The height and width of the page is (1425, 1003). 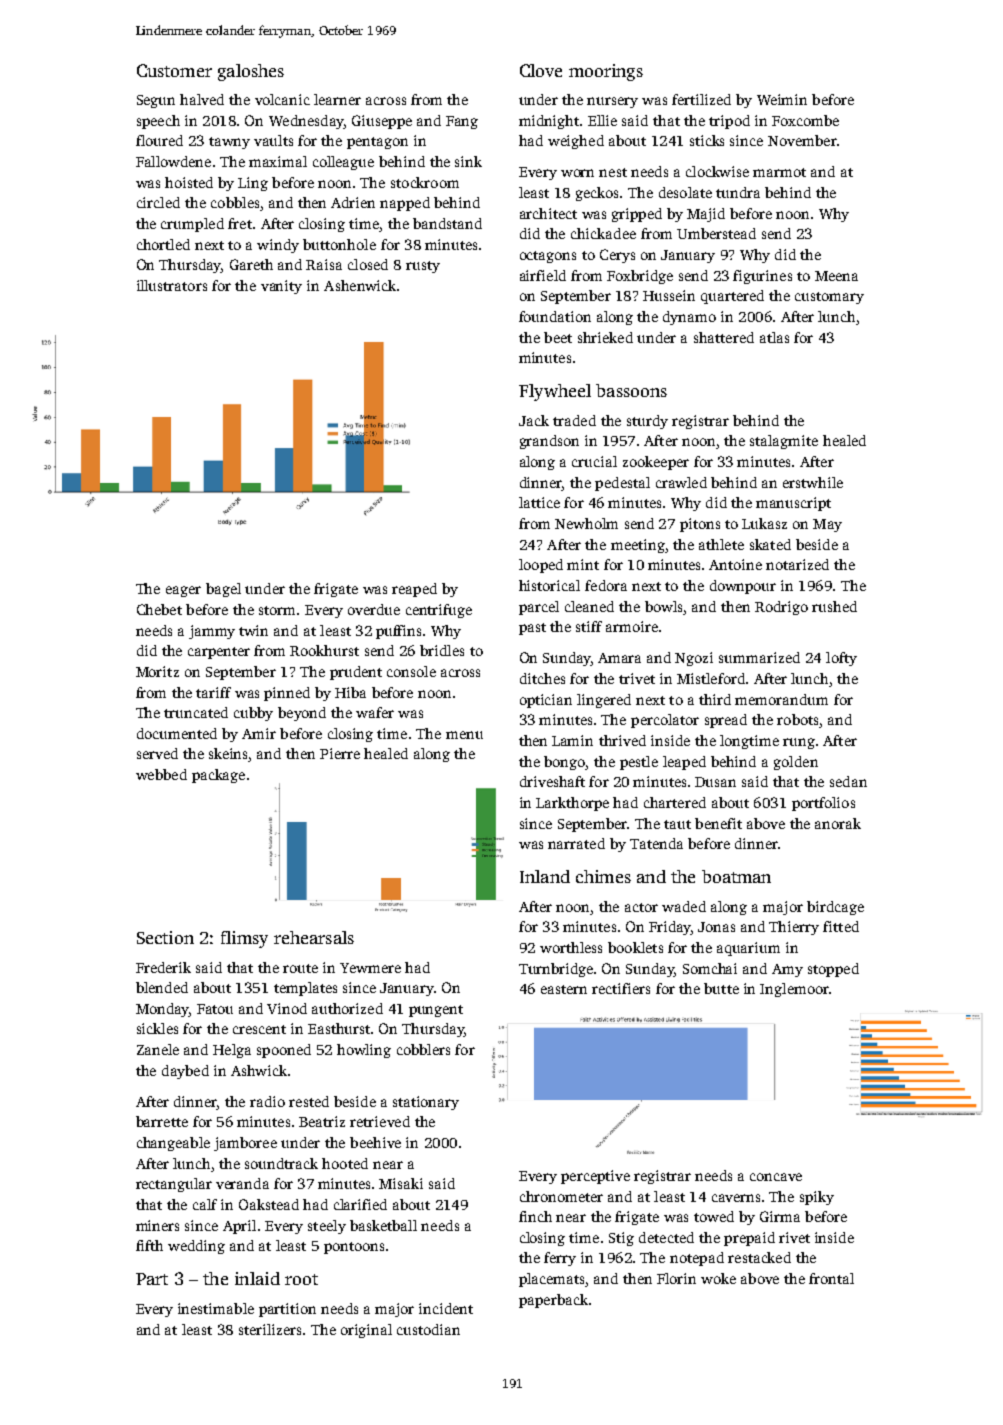 What do you see at coordinates (848, 781) in the page?
I see `sedan` at bounding box center [848, 781].
